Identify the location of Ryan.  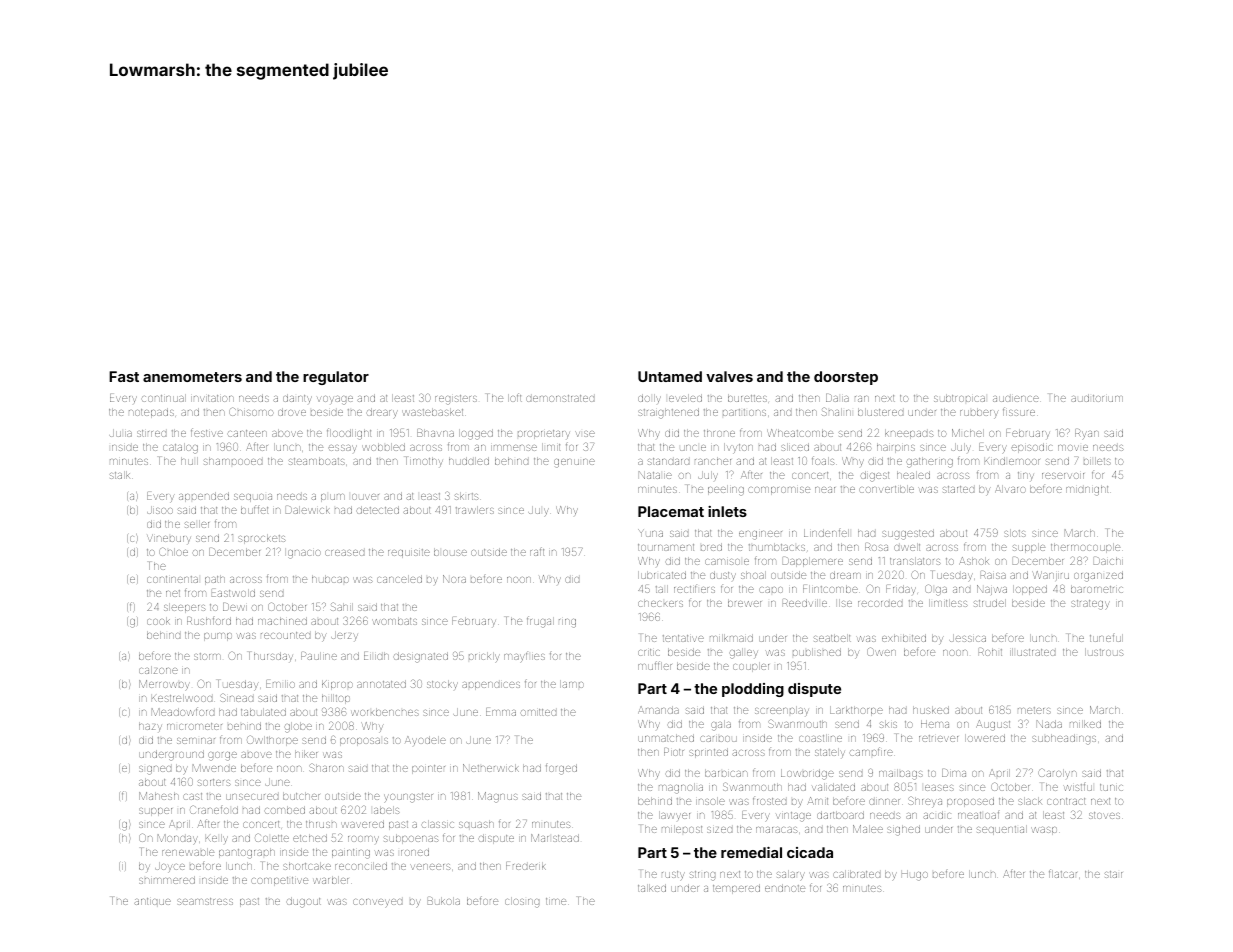
(1087, 434).
